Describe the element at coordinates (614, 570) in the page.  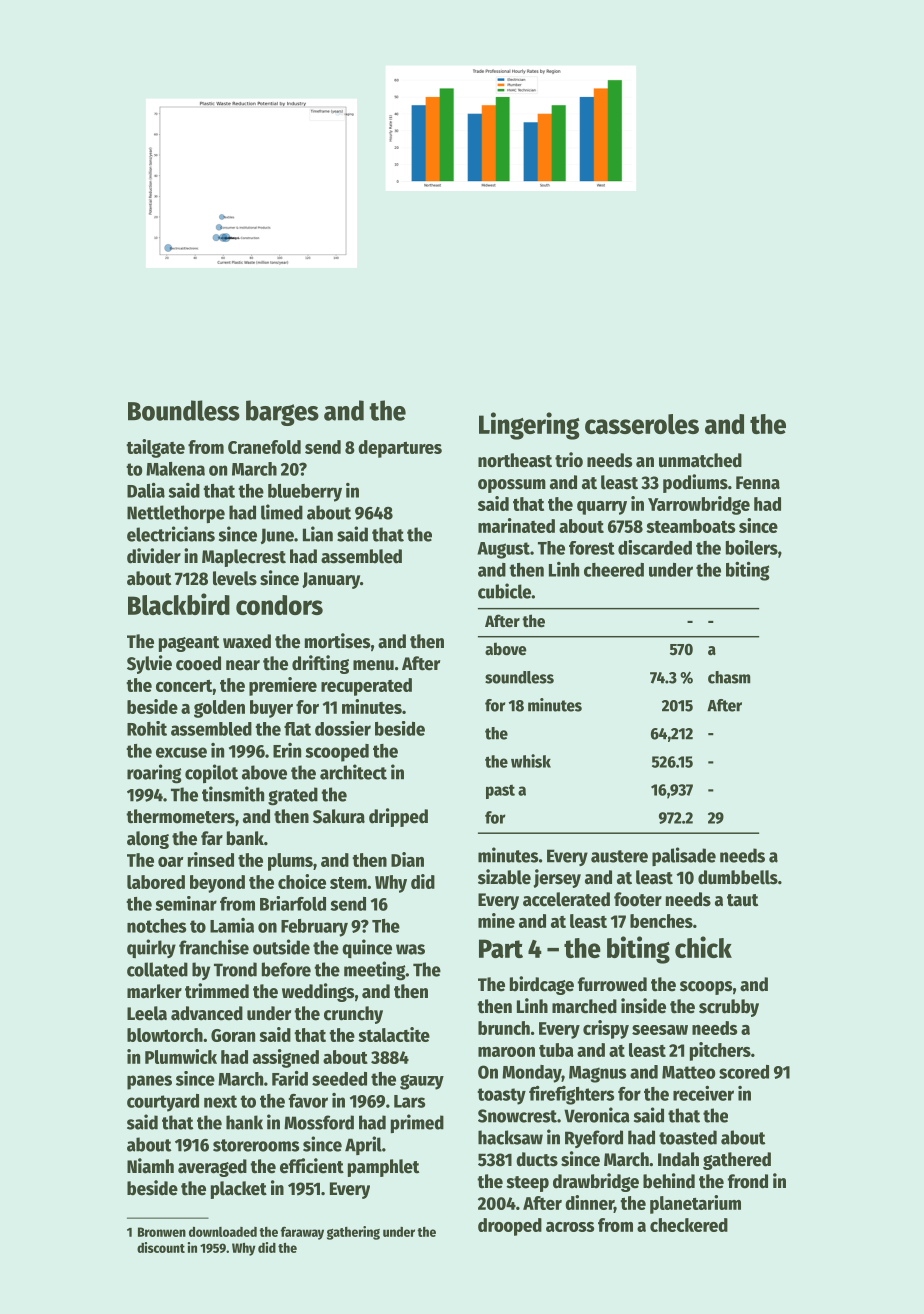
I see `cheered` at that location.
